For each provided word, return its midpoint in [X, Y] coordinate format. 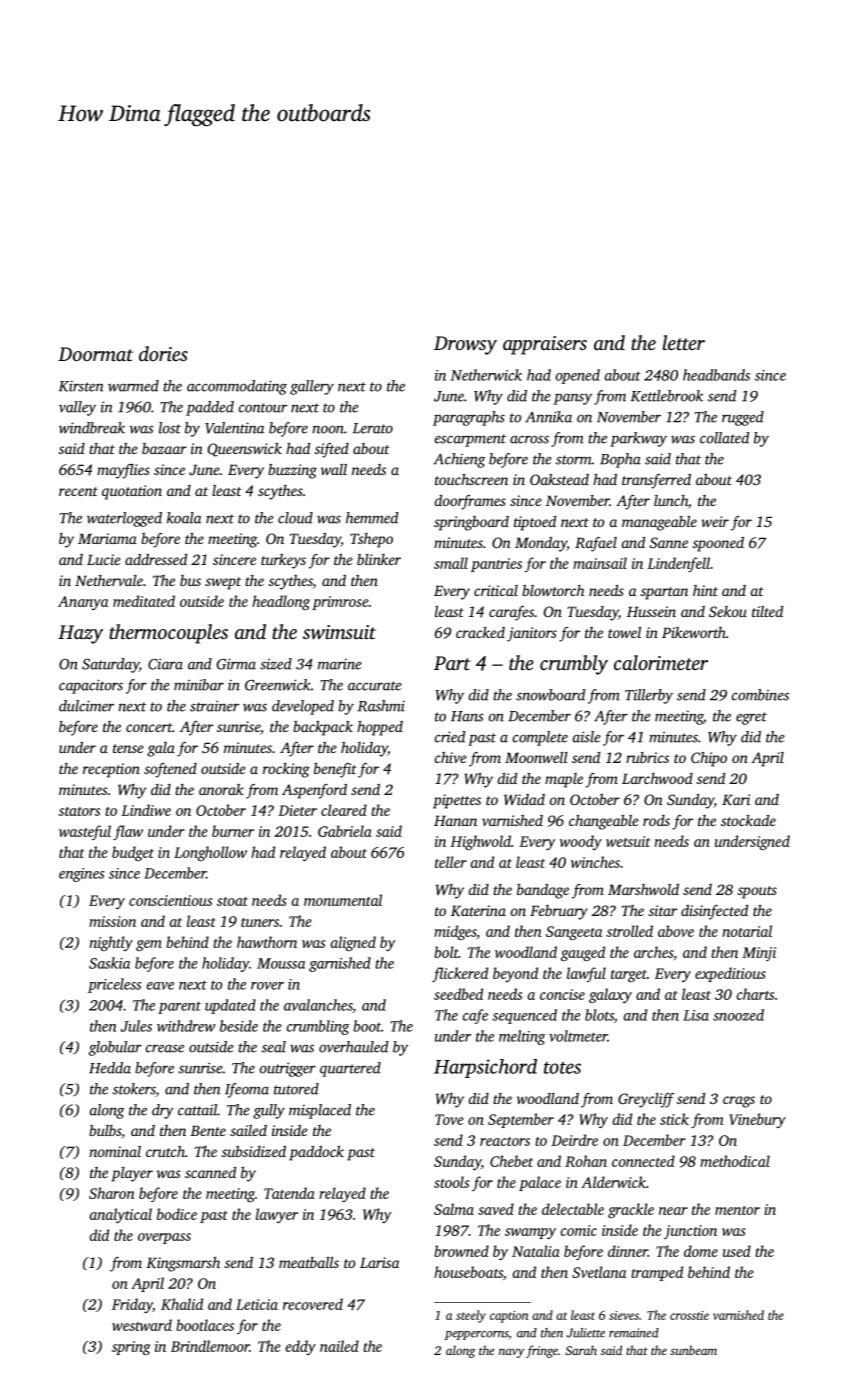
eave [160, 986]
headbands [716, 375]
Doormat [95, 354]
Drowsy [465, 345]
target [629, 976]
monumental [343, 900]
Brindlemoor [210, 1346]
